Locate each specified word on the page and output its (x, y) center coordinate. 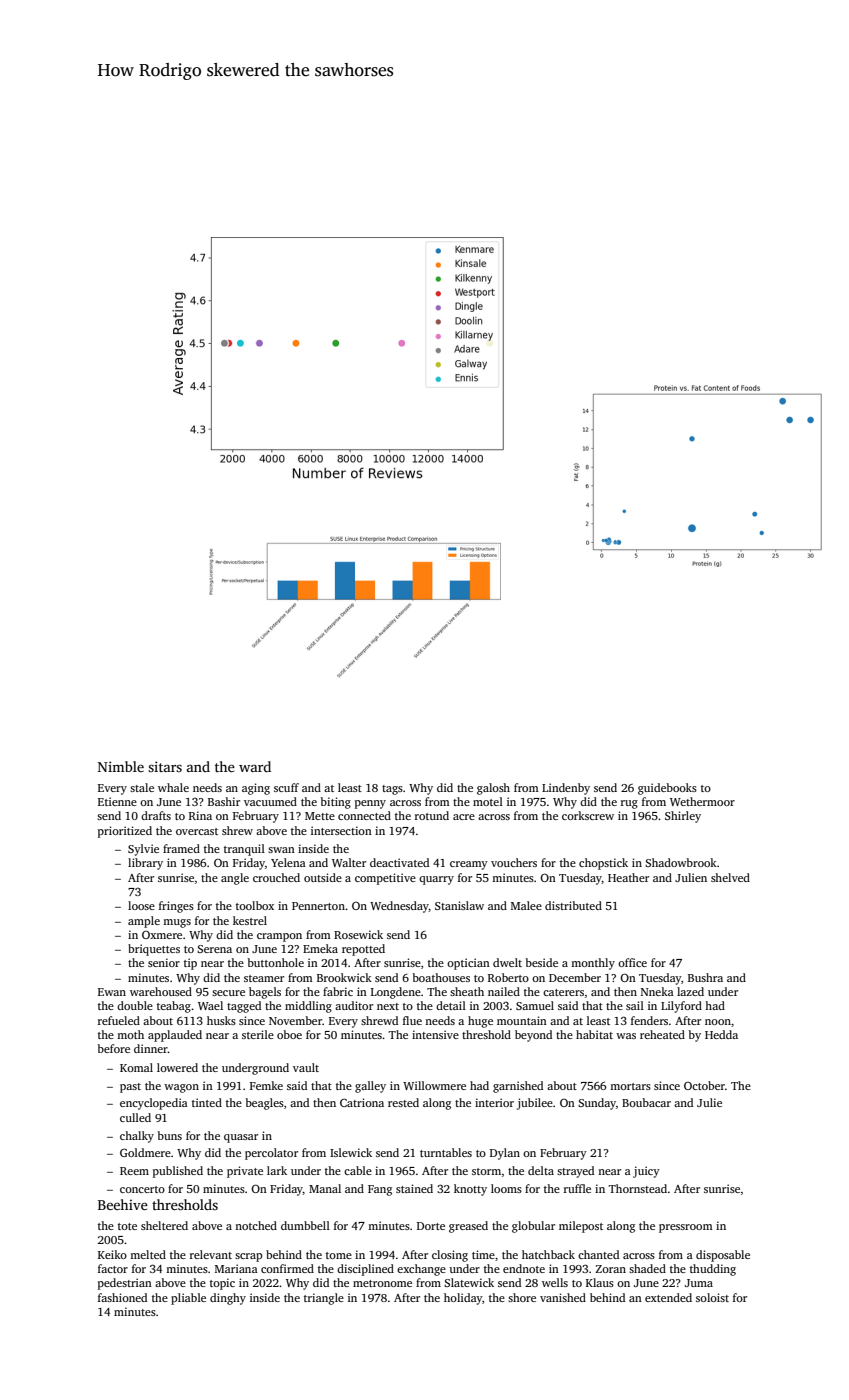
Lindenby (566, 789)
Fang (380, 1190)
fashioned (122, 1297)
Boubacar (646, 1102)
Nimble (121, 766)
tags (392, 790)
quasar (241, 1138)
